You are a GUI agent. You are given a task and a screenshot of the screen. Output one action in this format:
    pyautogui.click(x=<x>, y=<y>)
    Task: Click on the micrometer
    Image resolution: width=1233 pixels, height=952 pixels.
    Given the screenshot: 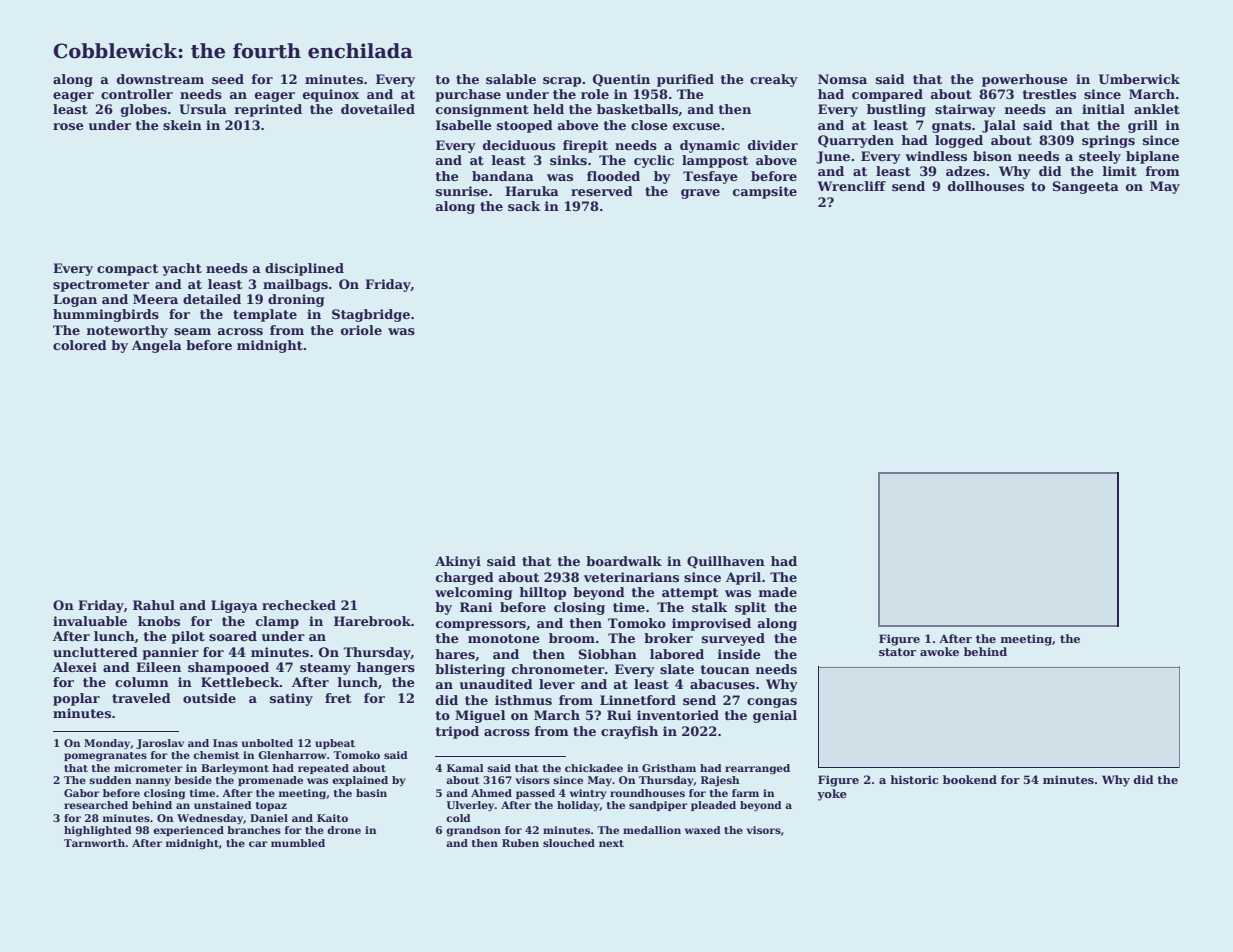 What is the action you would take?
    pyautogui.click(x=148, y=768)
